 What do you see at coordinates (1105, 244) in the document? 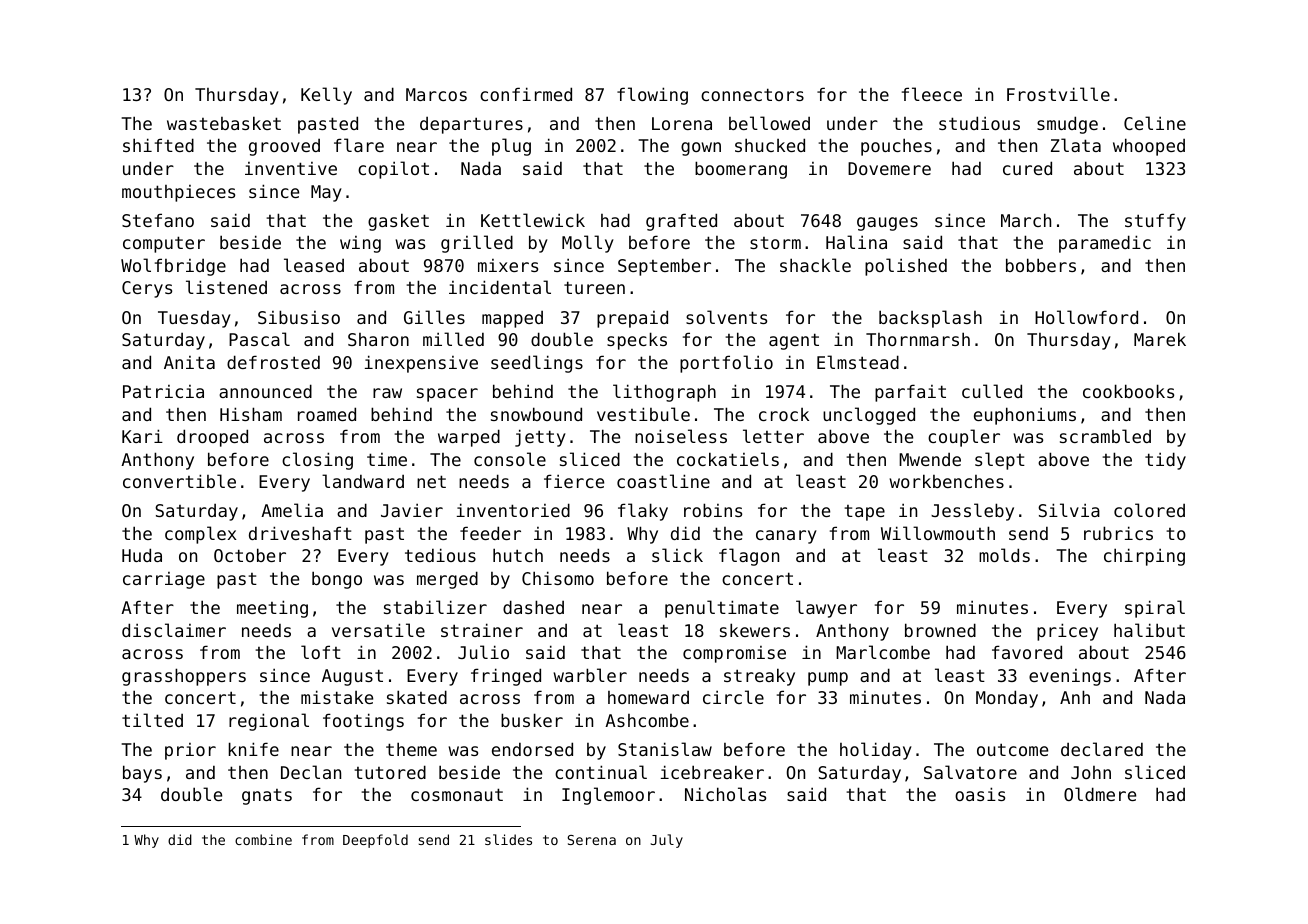
I see `paramedic` at bounding box center [1105, 244].
